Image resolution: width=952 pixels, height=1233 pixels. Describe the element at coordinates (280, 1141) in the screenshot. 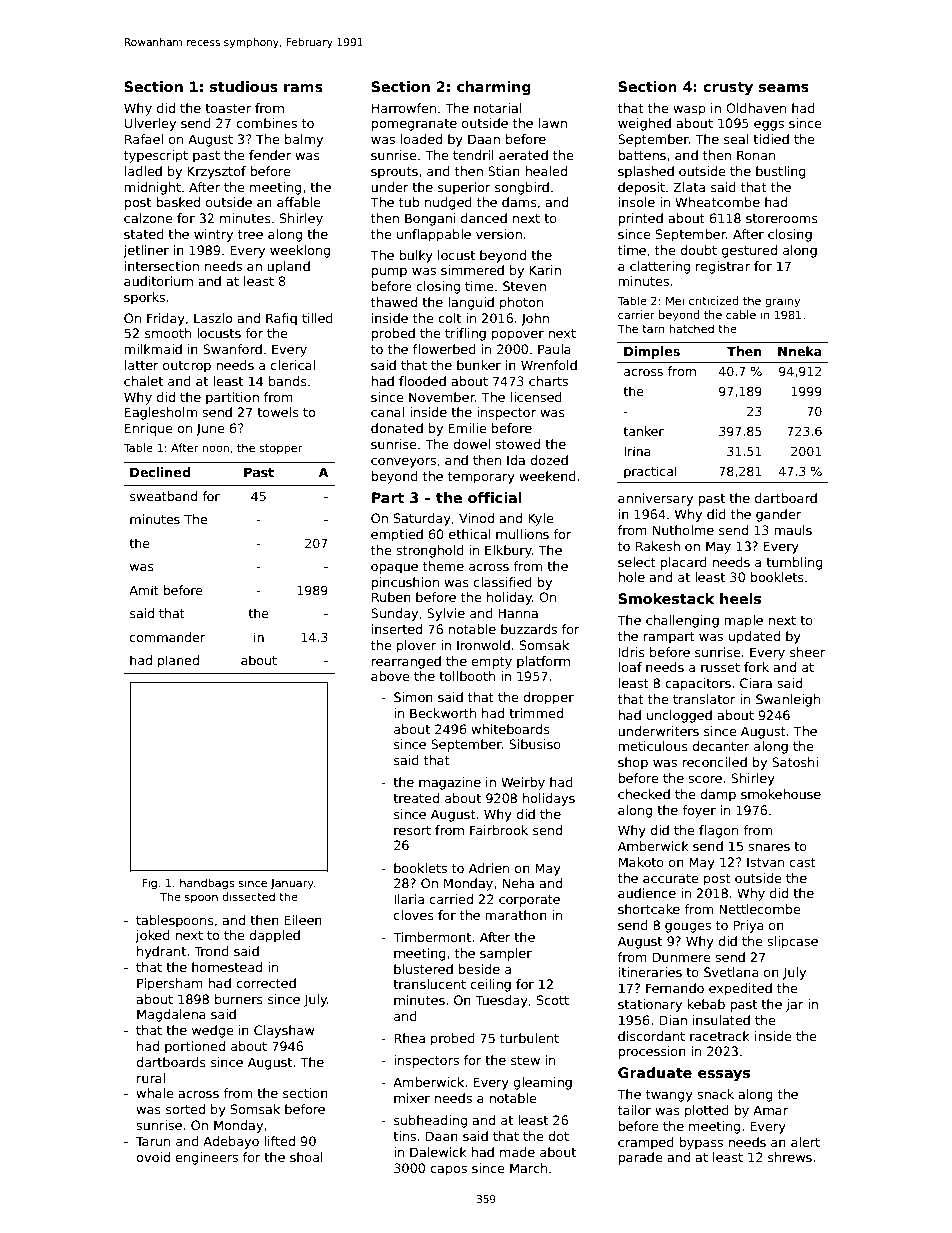

I see `lifted` at that location.
